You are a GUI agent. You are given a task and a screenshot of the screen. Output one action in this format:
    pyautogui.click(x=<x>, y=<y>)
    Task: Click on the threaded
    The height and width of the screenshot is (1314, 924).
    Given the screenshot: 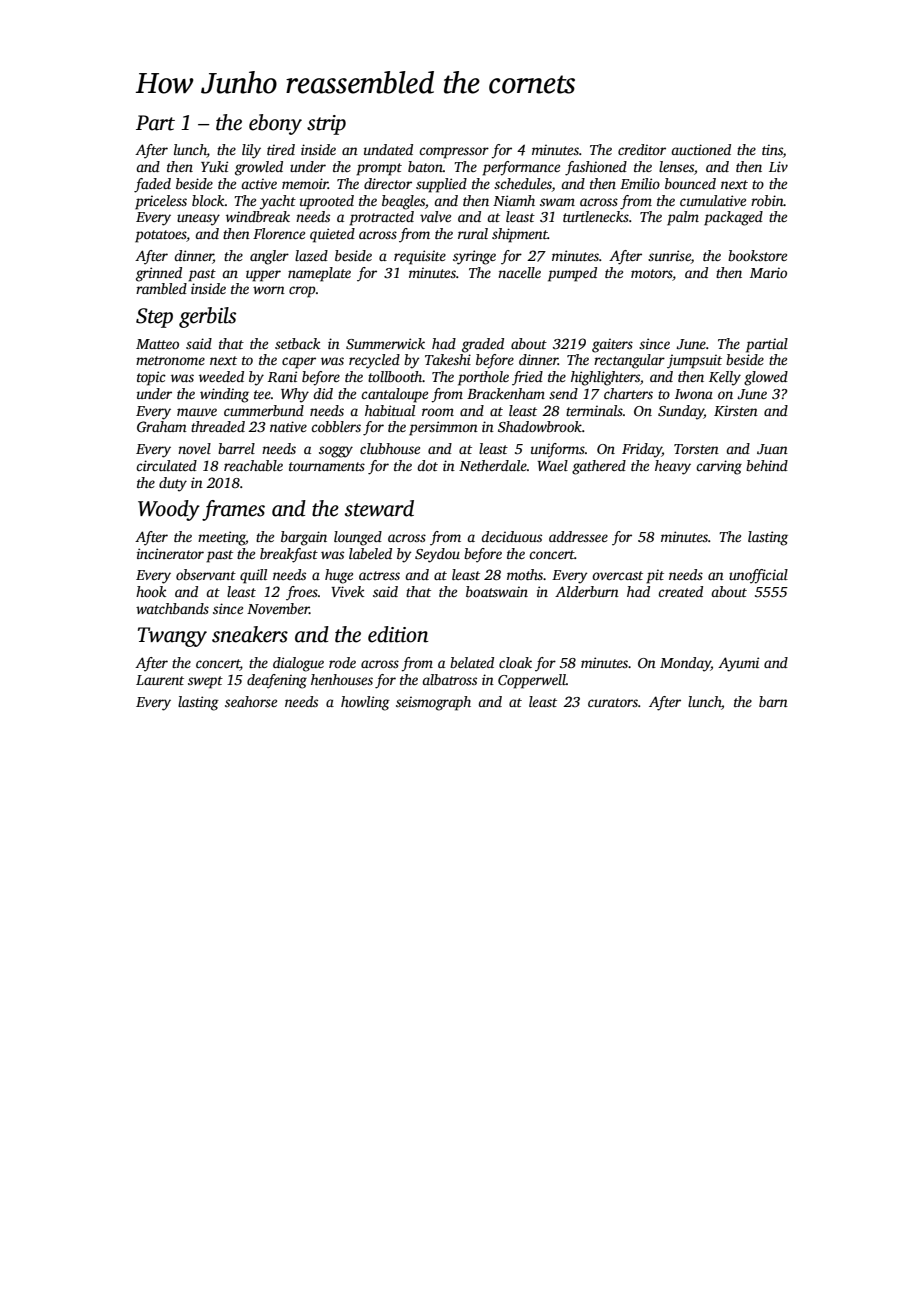 What is the action you would take?
    pyautogui.click(x=218, y=426)
